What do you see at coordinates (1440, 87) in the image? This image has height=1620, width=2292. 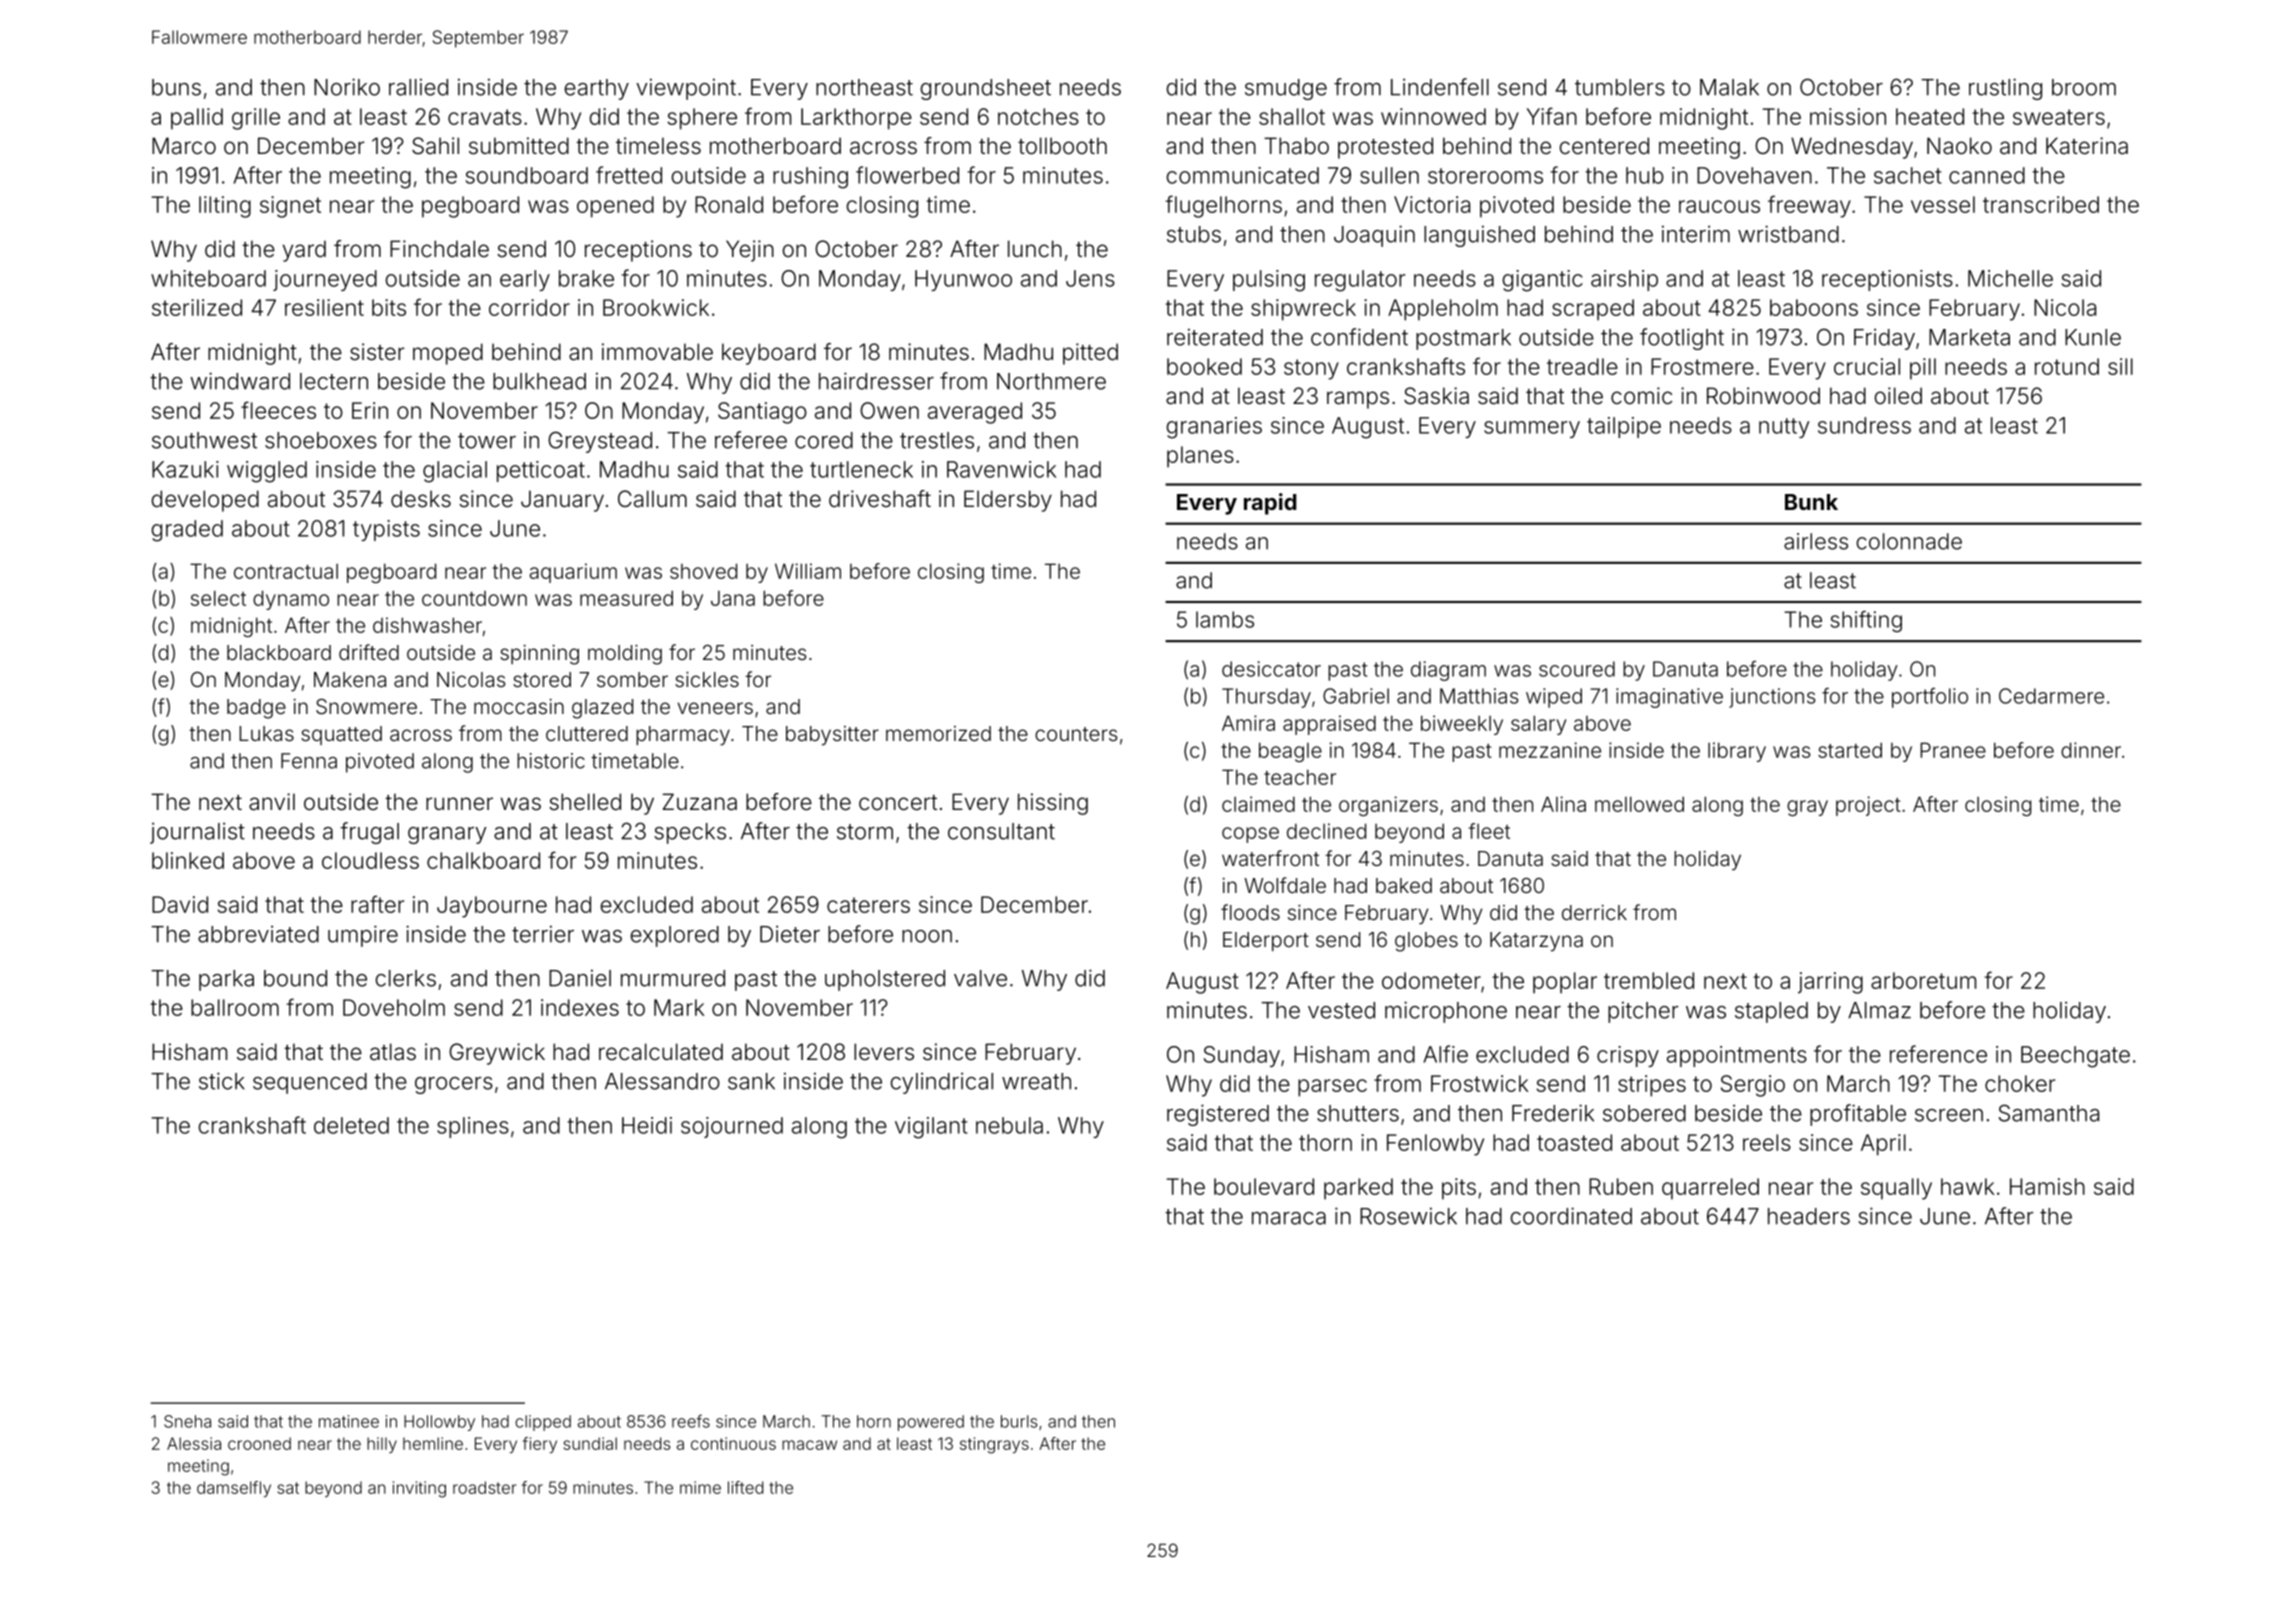 I see `Lindenfell` at bounding box center [1440, 87].
